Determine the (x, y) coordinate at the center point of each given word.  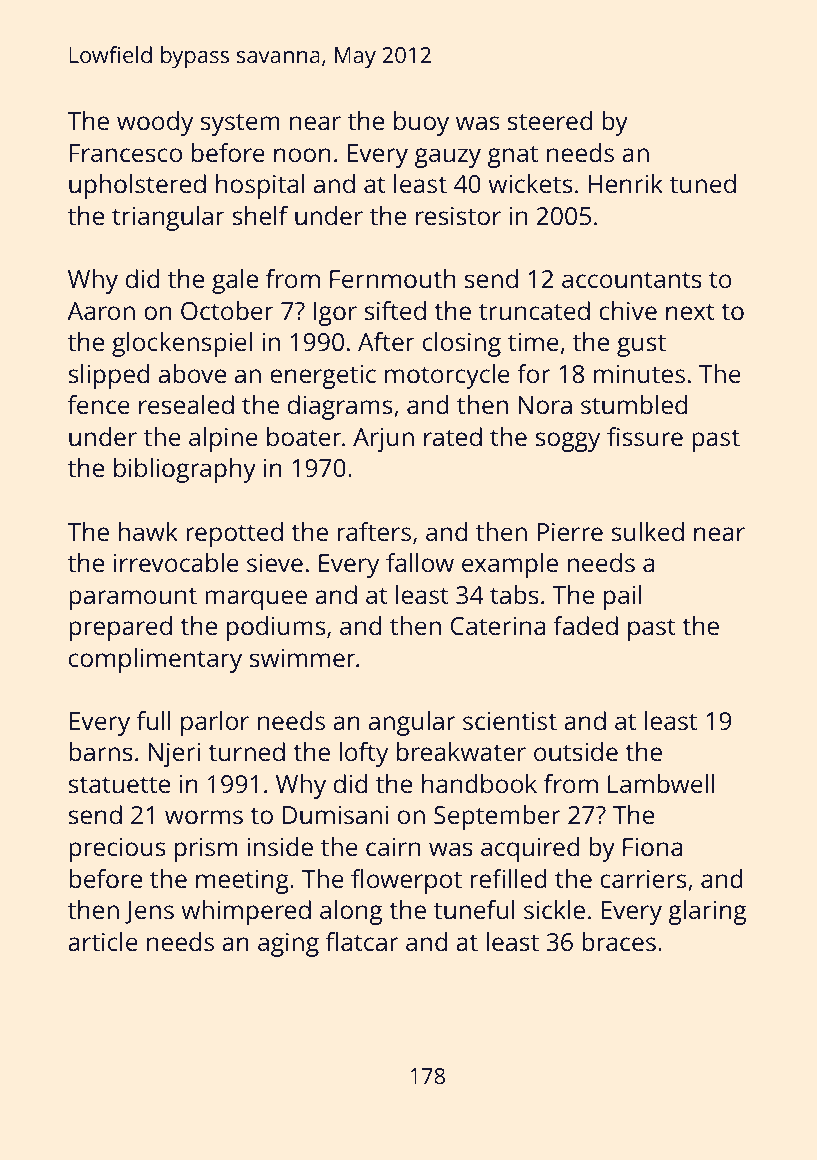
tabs (514, 594)
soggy (567, 442)
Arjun (383, 440)
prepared (120, 628)
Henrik (625, 183)
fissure (645, 436)
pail (622, 597)
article (103, 941)
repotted (234, 534)
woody (155, 123)
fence (99, 404)
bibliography (185, 470)
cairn (393, 847)
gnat (513, 156)
